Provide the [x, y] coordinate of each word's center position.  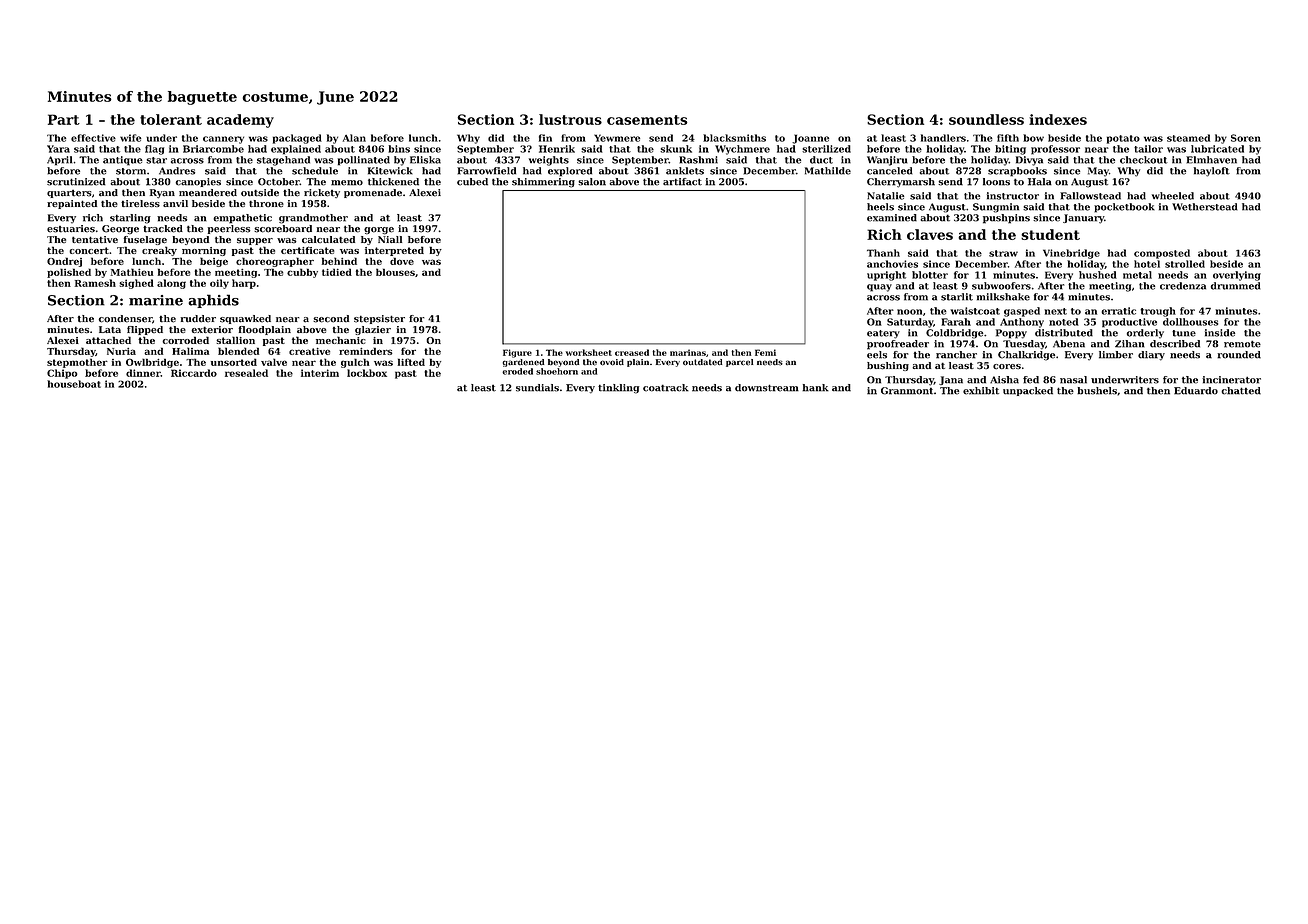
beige [214, 262]
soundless [986, 119]
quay [879, 288]
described [1175, 344]
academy [240, 121]
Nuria [121, 351]
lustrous [570, 119]
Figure [517, 353]
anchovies [892, 264]
